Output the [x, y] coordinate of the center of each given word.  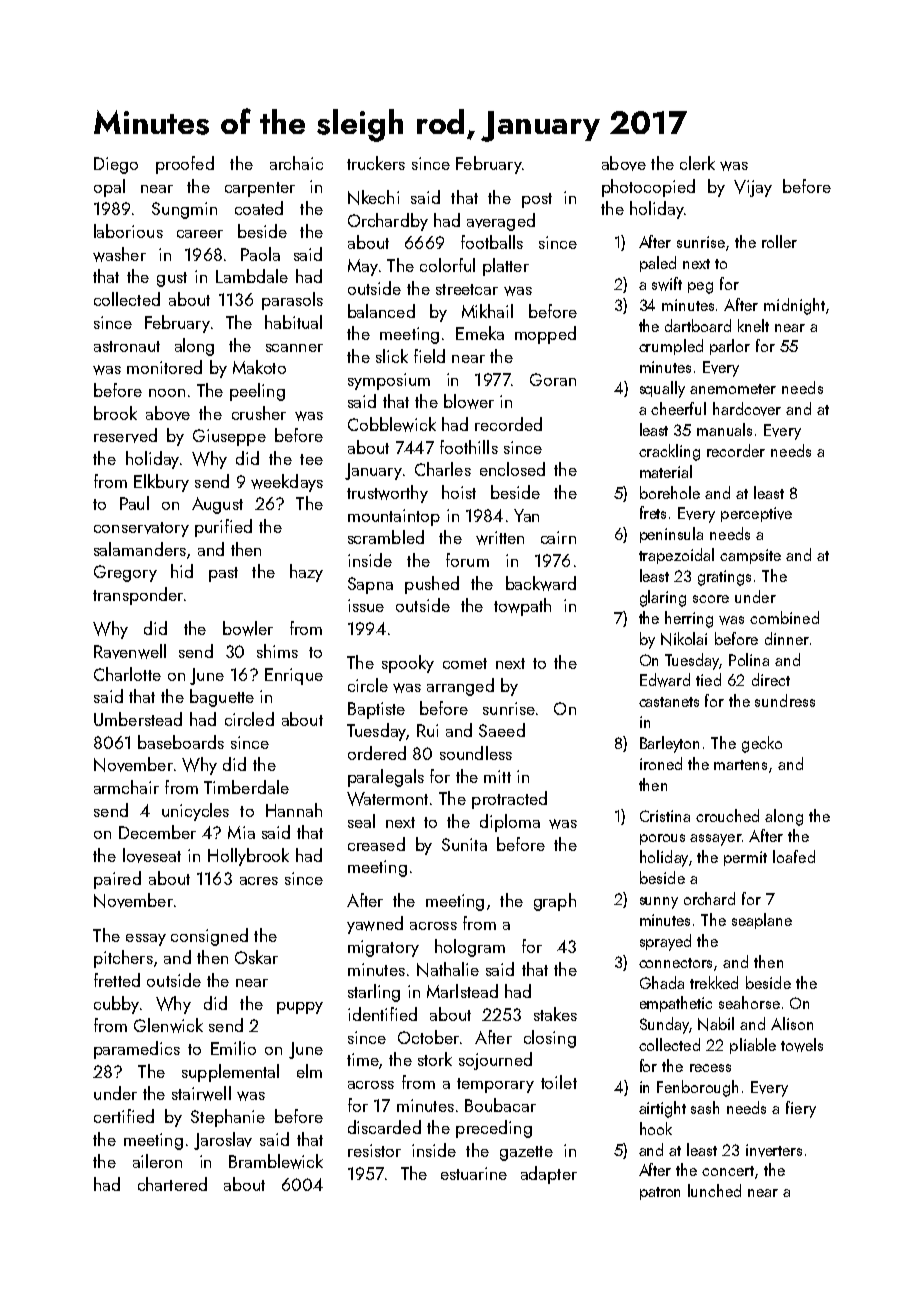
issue [366, 605]
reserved [125, 435]
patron [660, 1193]
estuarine [474, 1173]
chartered [172, 1184]
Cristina [665, 816]
